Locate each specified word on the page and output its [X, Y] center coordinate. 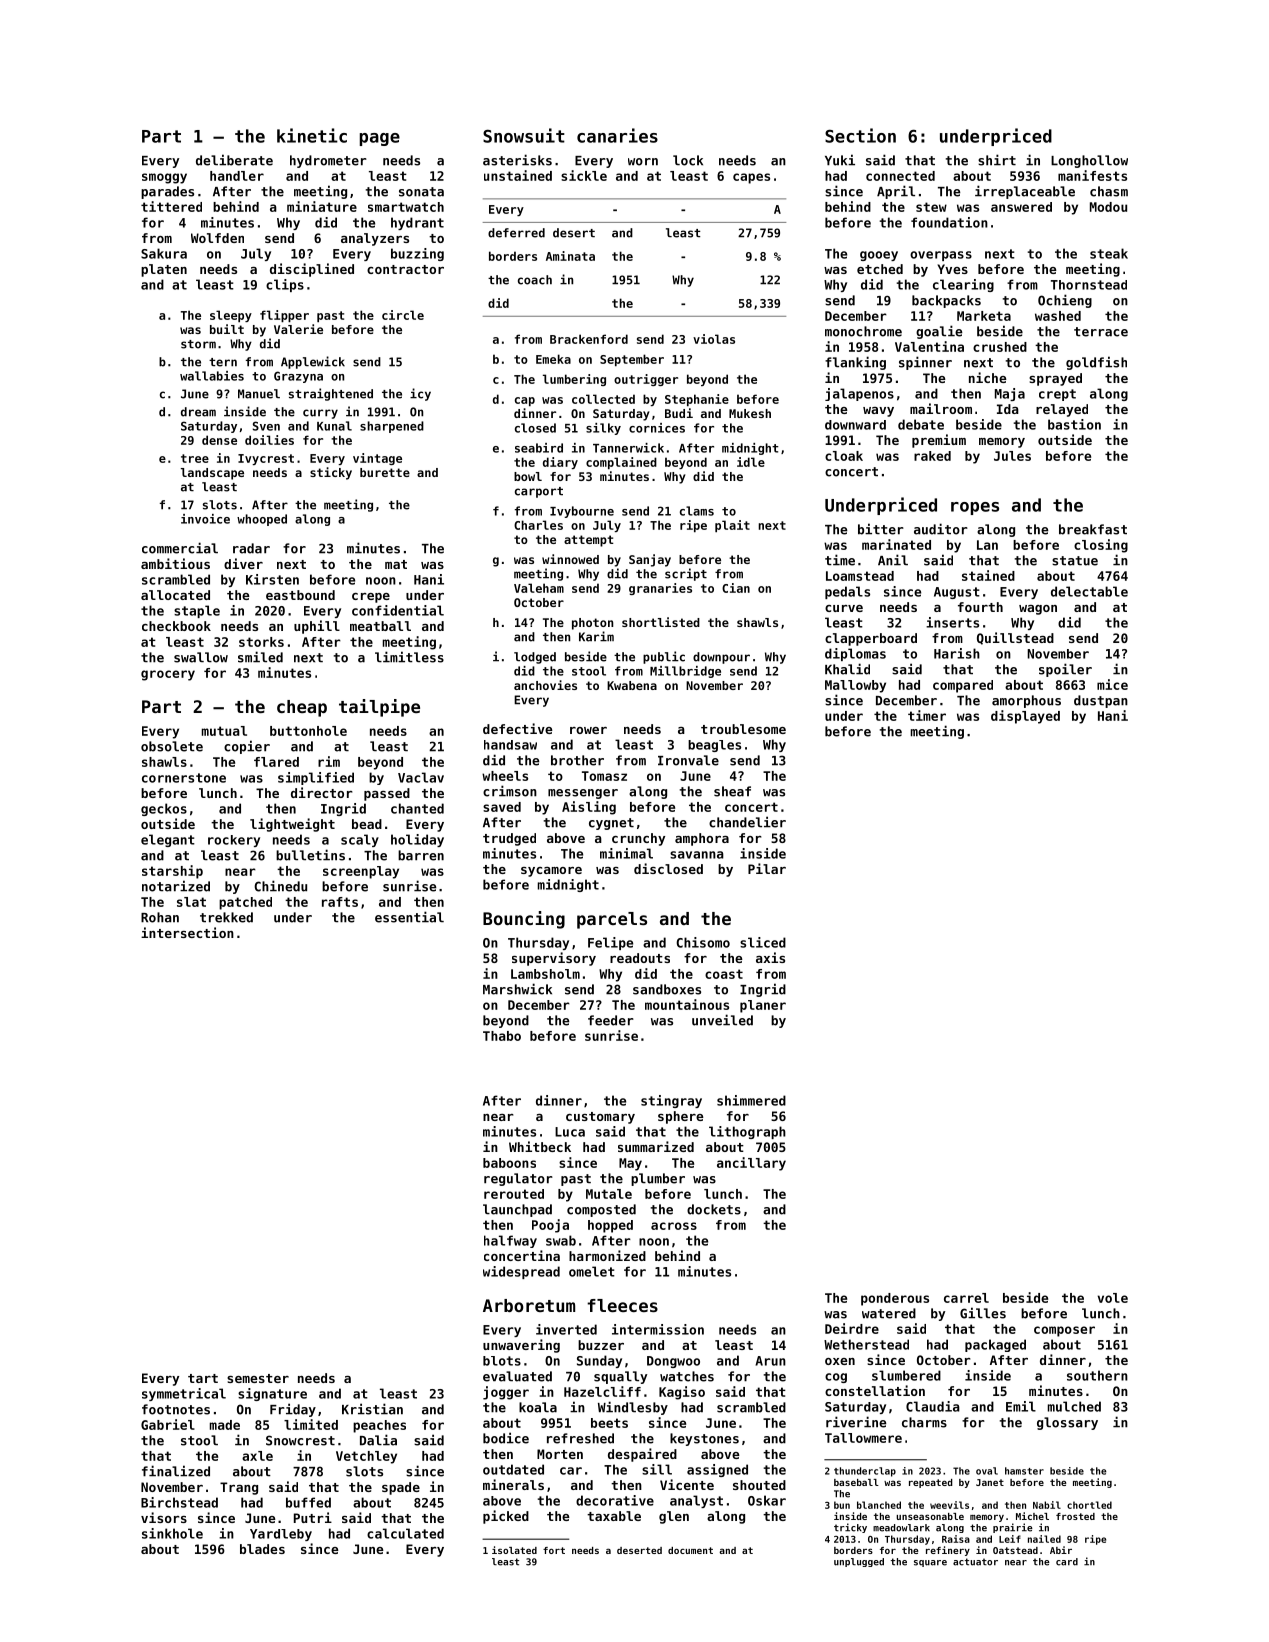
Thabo [502, 1036]
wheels [505, 776]
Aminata [570, 256]
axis [770, 957]
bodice [506, 1438]
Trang [239, 1488]
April [896, 192]
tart [203, 1378]
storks [261, 642]
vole [1113, 1298]
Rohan [160, 917]
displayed [1025, 717]
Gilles [983, 1313]
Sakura [164, 253]
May [630, 1164]
